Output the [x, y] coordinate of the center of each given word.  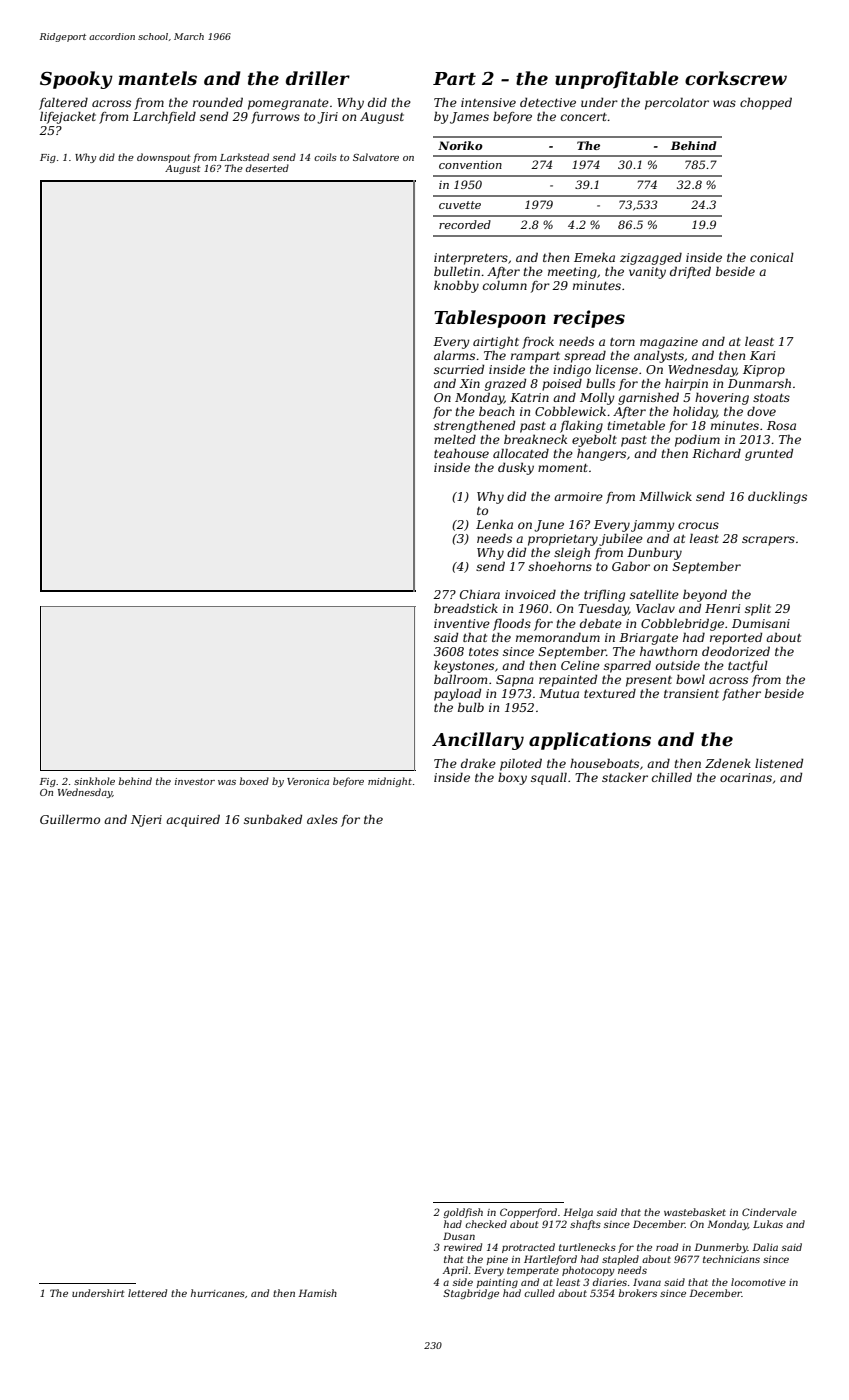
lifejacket [68, 117]
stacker [625, 777]
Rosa [781, 425]
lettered [147, 1293]
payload [457, 694]
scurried [459, 369]
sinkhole [94, 781]
